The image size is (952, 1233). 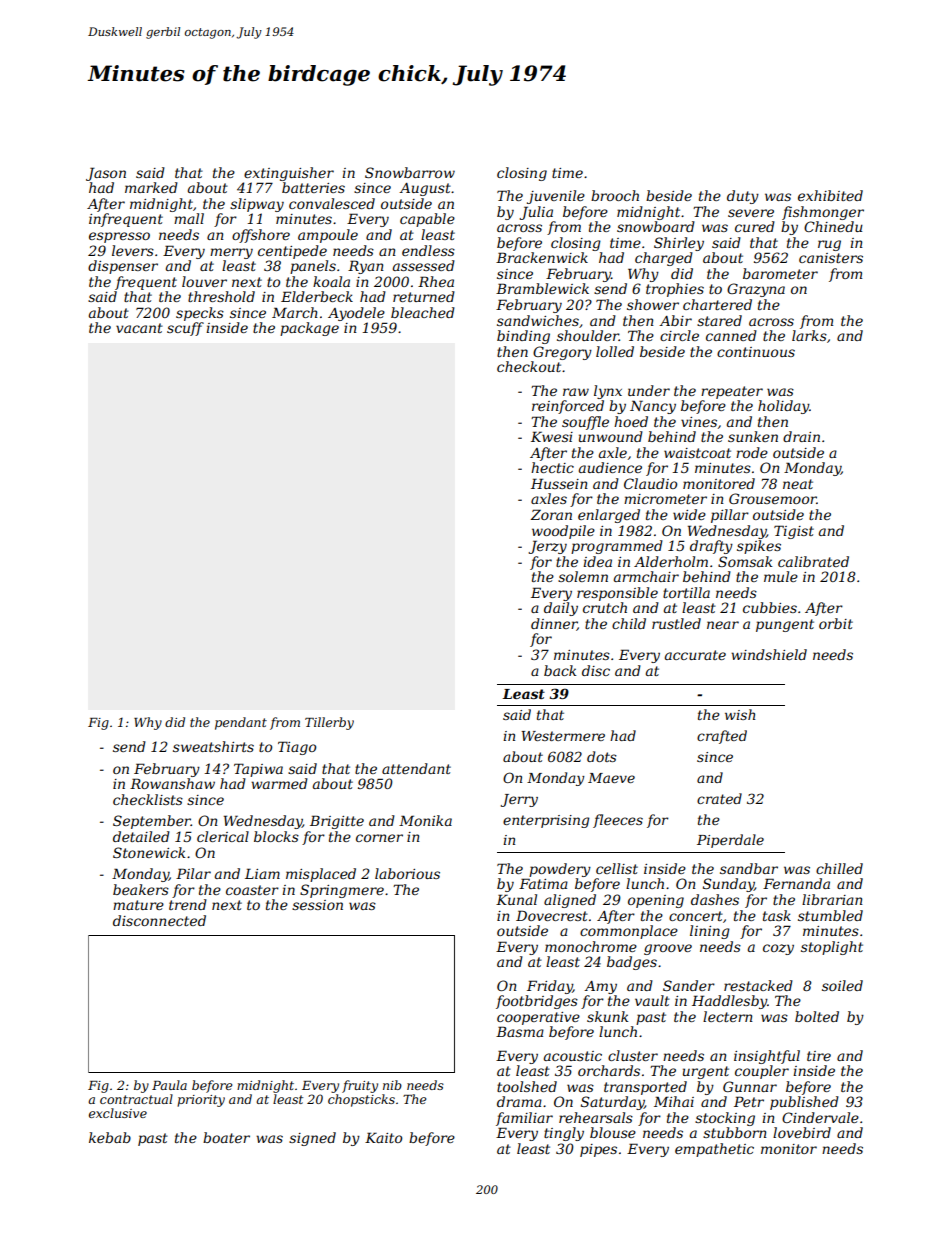 What do you see at coordinates (139, 328) in the screenshot?
I see `vacant` at bounding box center [139, 328].
